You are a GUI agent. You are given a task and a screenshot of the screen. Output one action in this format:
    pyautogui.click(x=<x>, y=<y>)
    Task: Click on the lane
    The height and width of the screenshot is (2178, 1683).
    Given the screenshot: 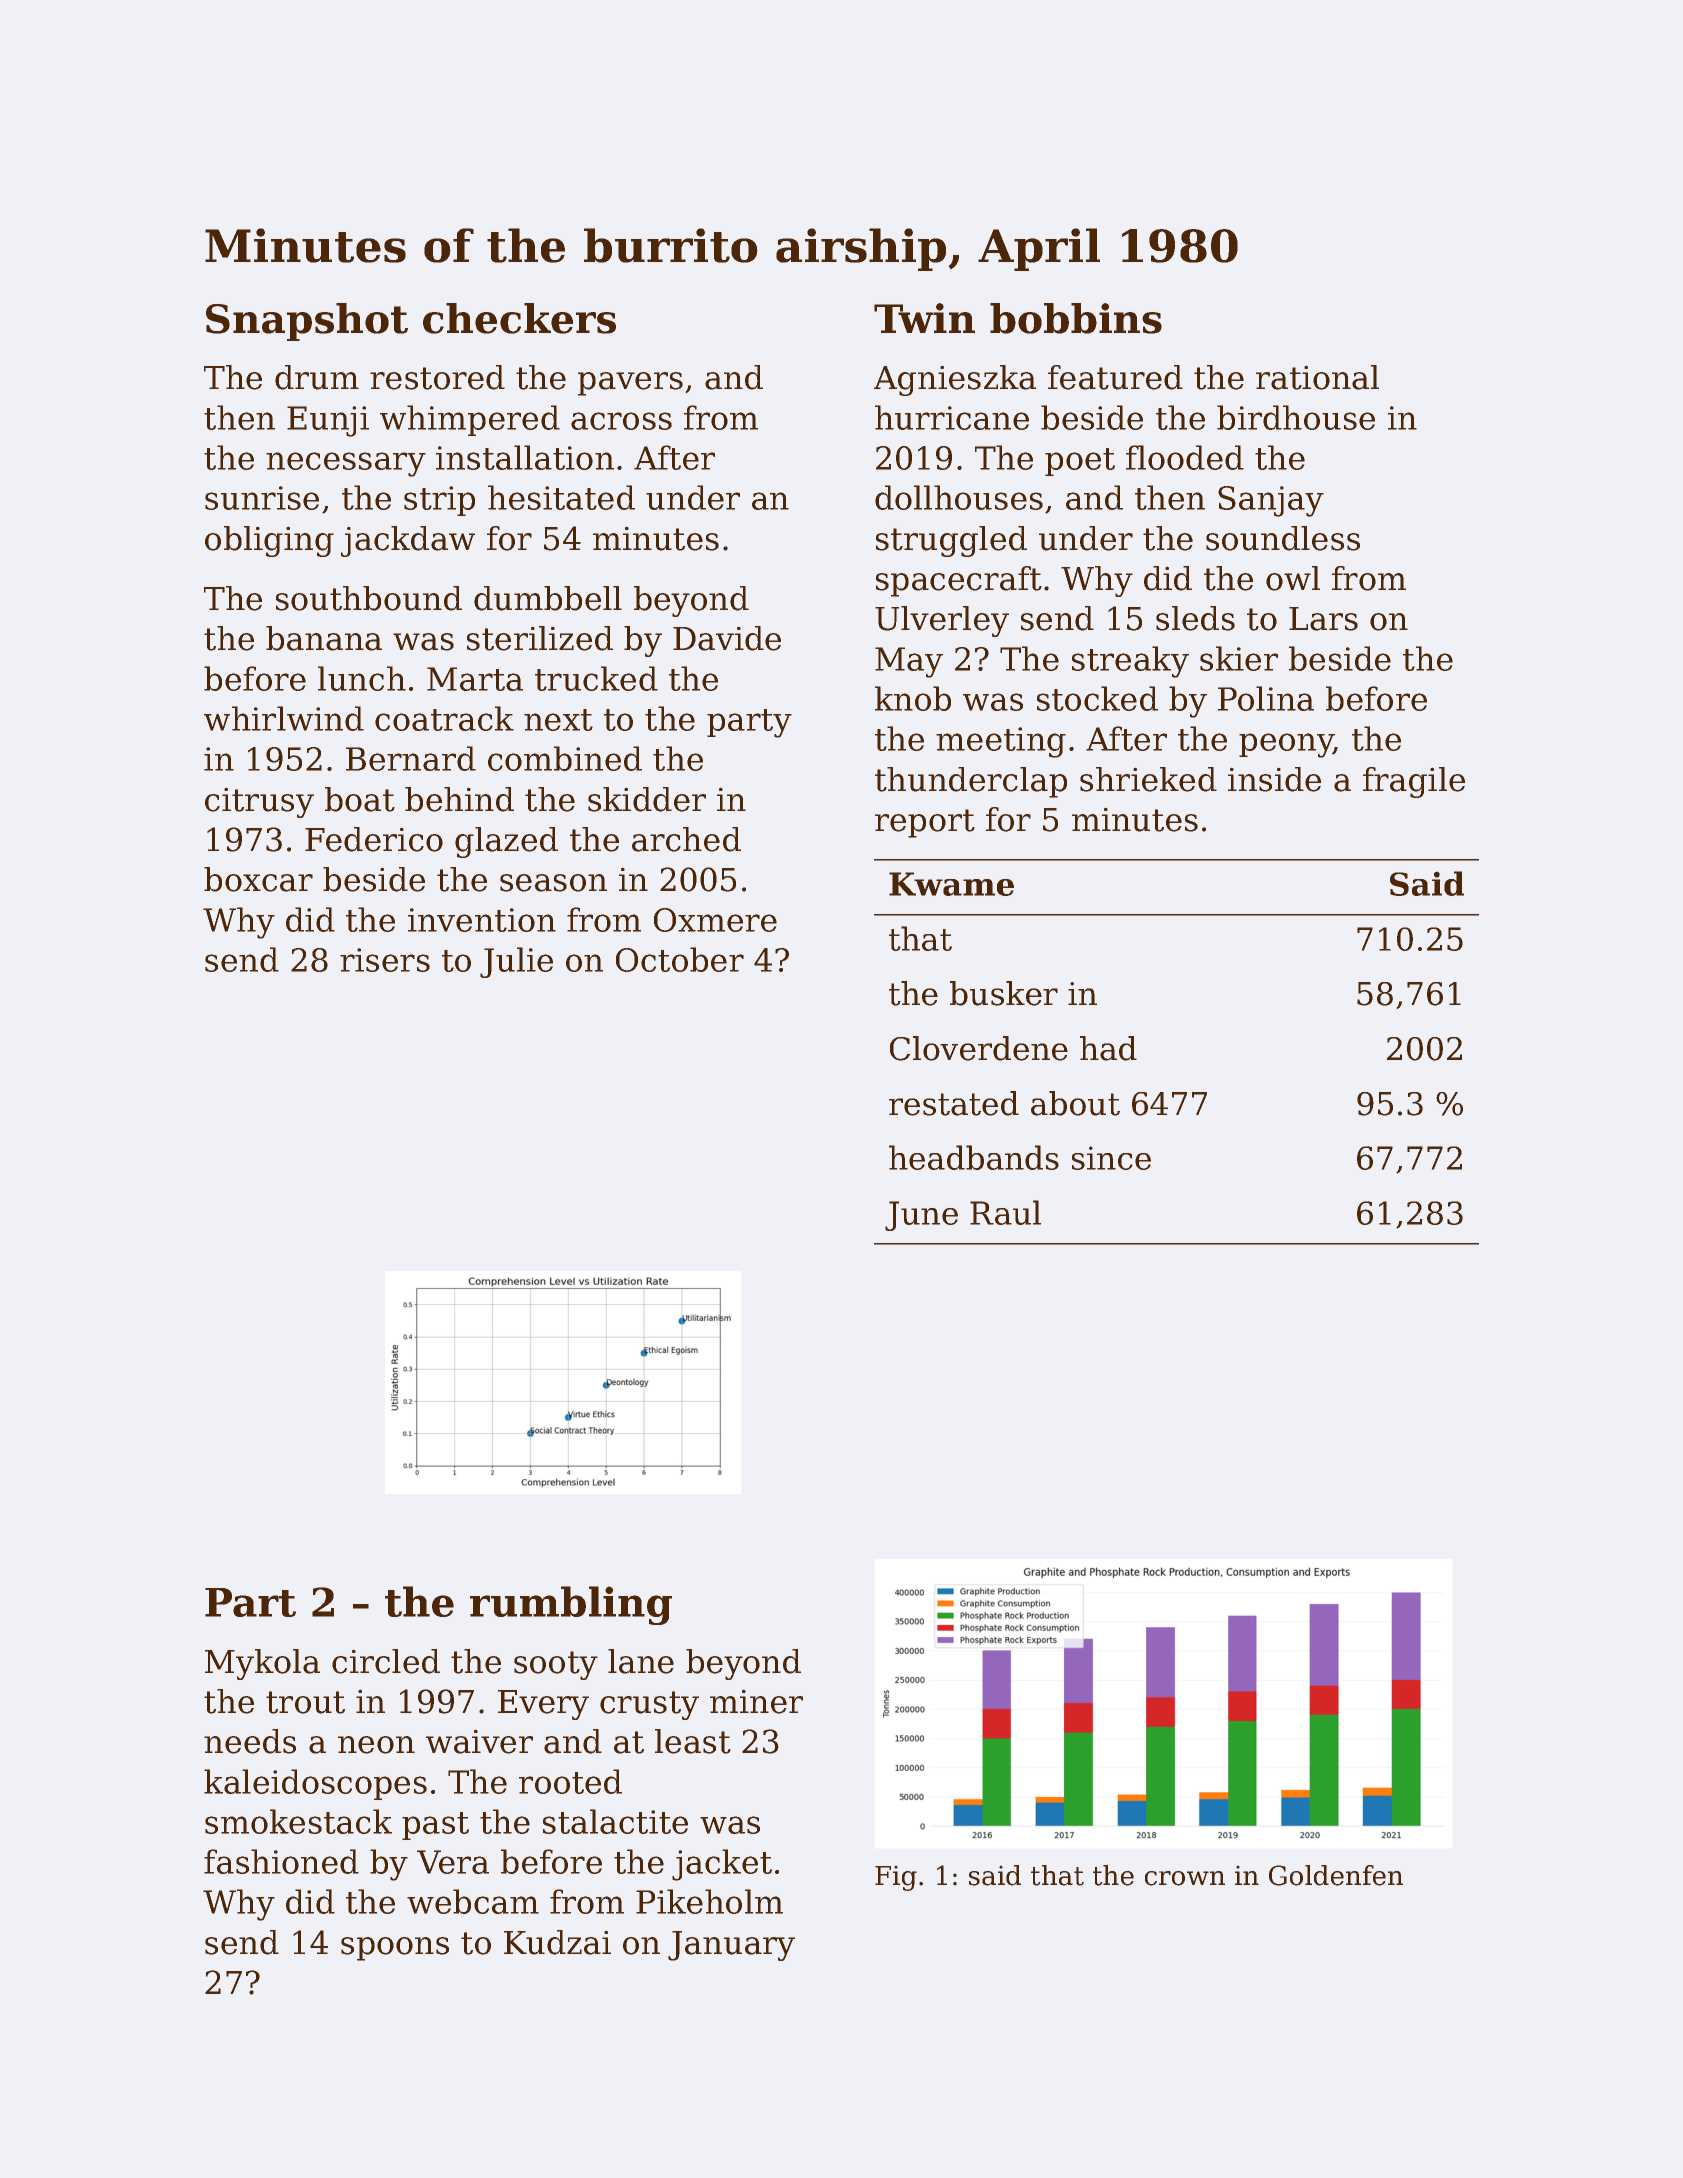 What is the action you would take?
    pyautogui.click(x=641, y=1661)
